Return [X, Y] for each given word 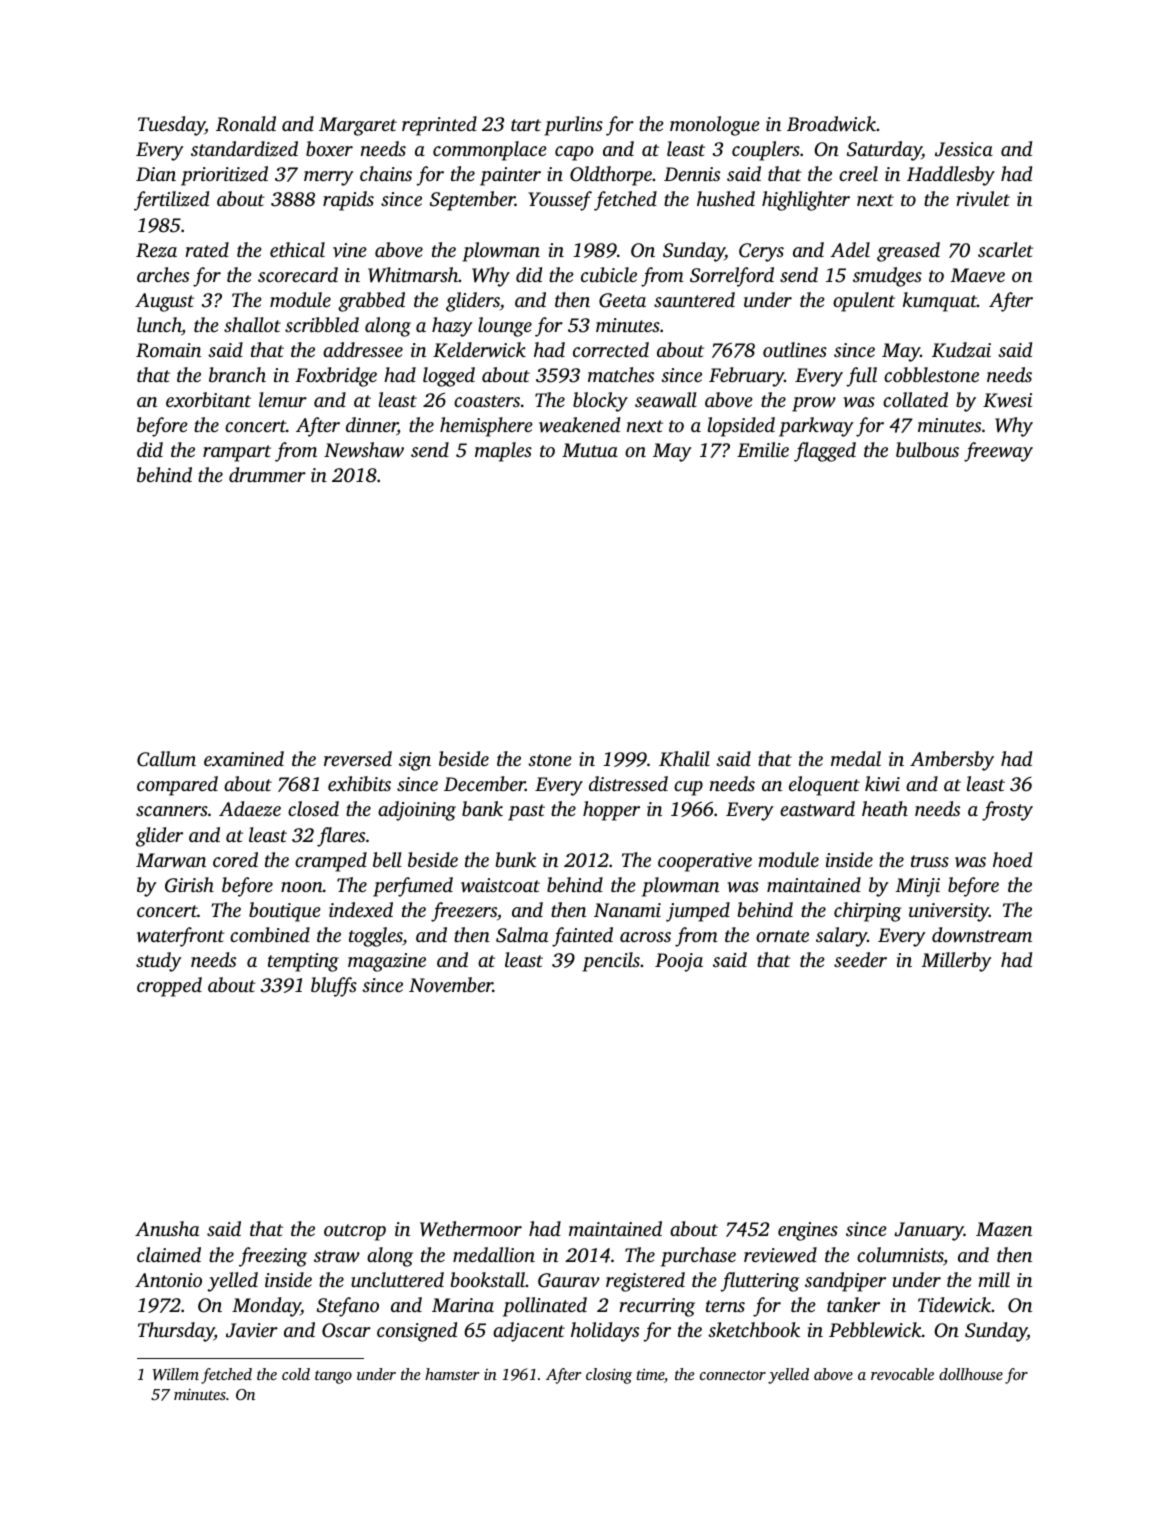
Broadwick [831, 123]
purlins [573, 126]
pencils [611, 962]
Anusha [167, 1228]
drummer [267, 474]
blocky [600, 402]
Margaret [358, 126]
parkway [816, 427]
